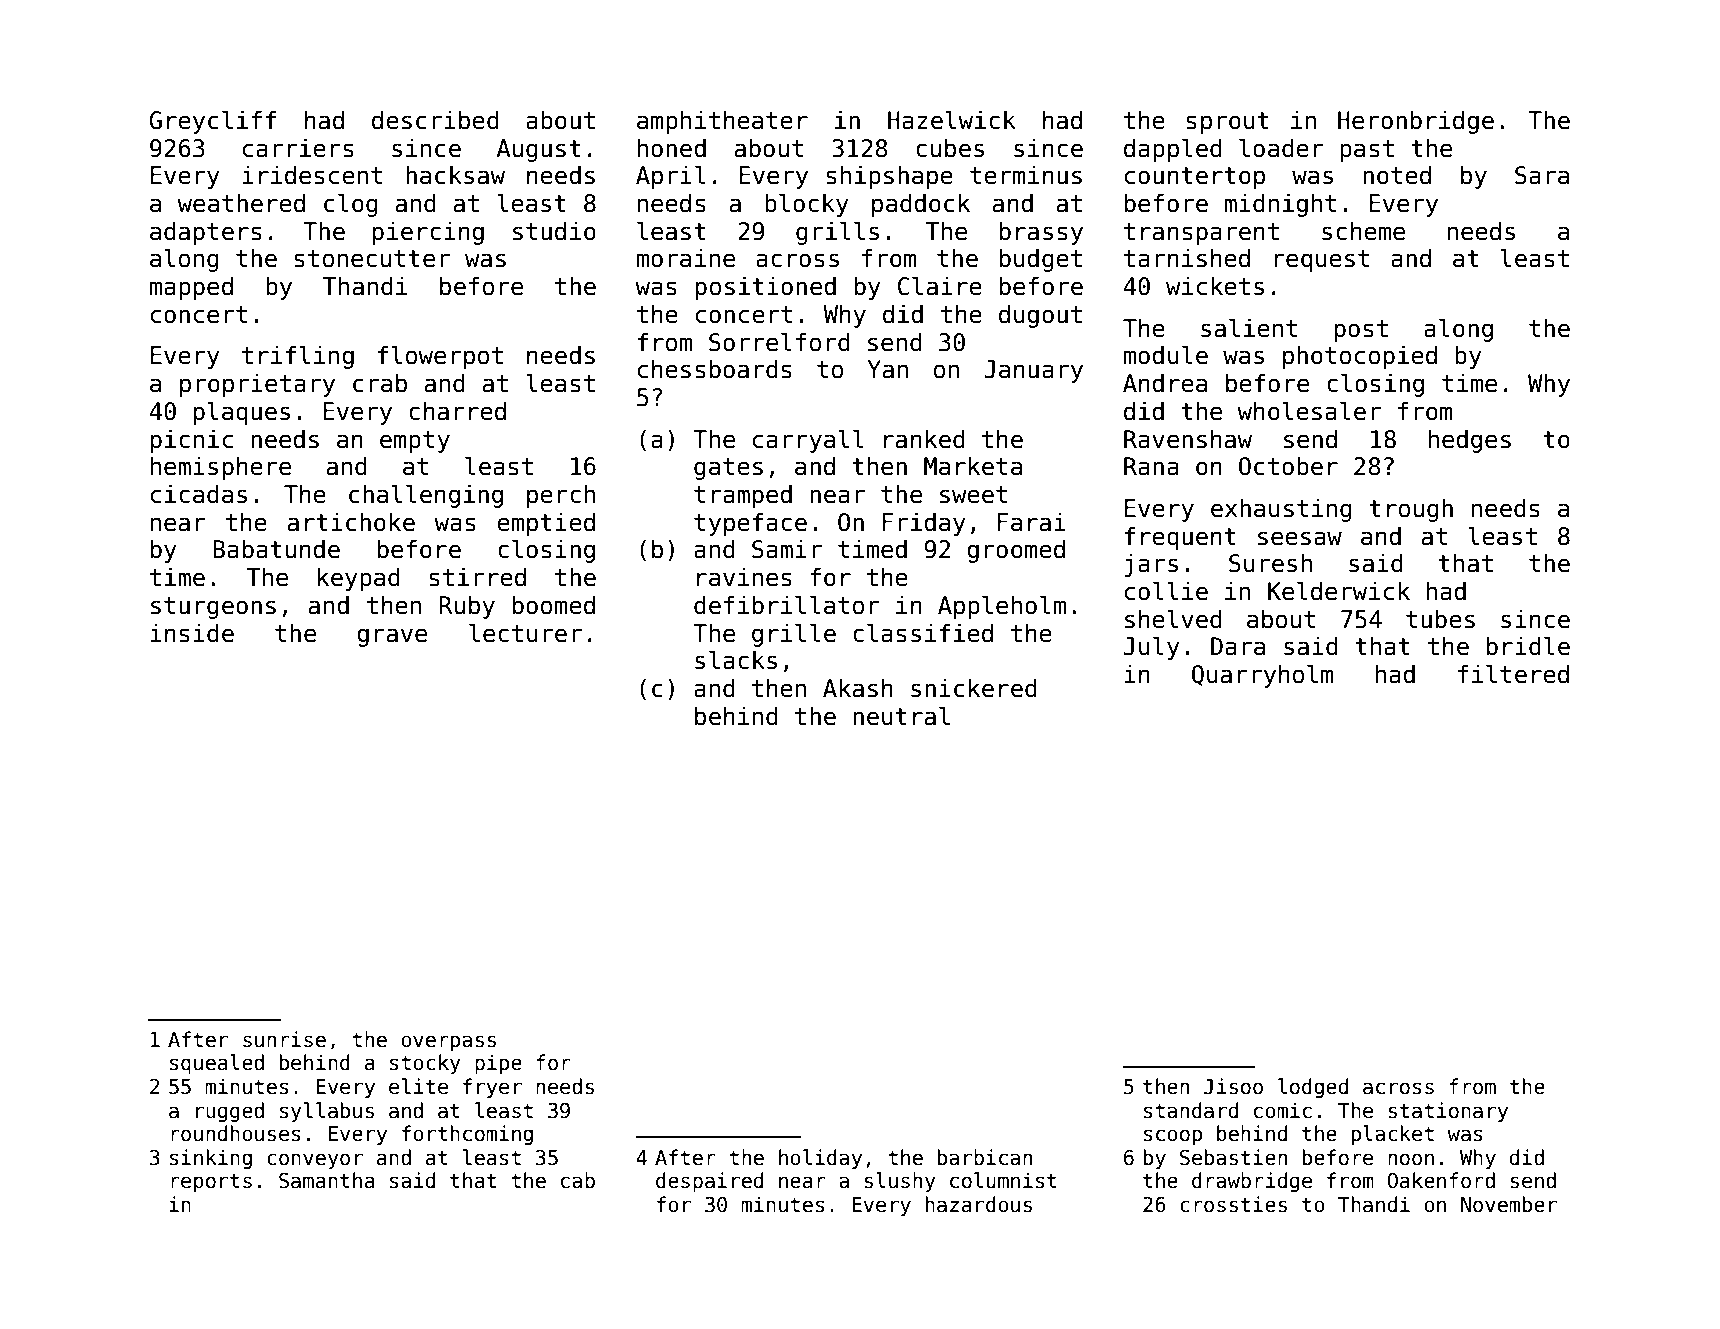  What do you see at coordinates (191, 288) in the screenshot?
I see `mapped` at bounding box center [191, 288].
